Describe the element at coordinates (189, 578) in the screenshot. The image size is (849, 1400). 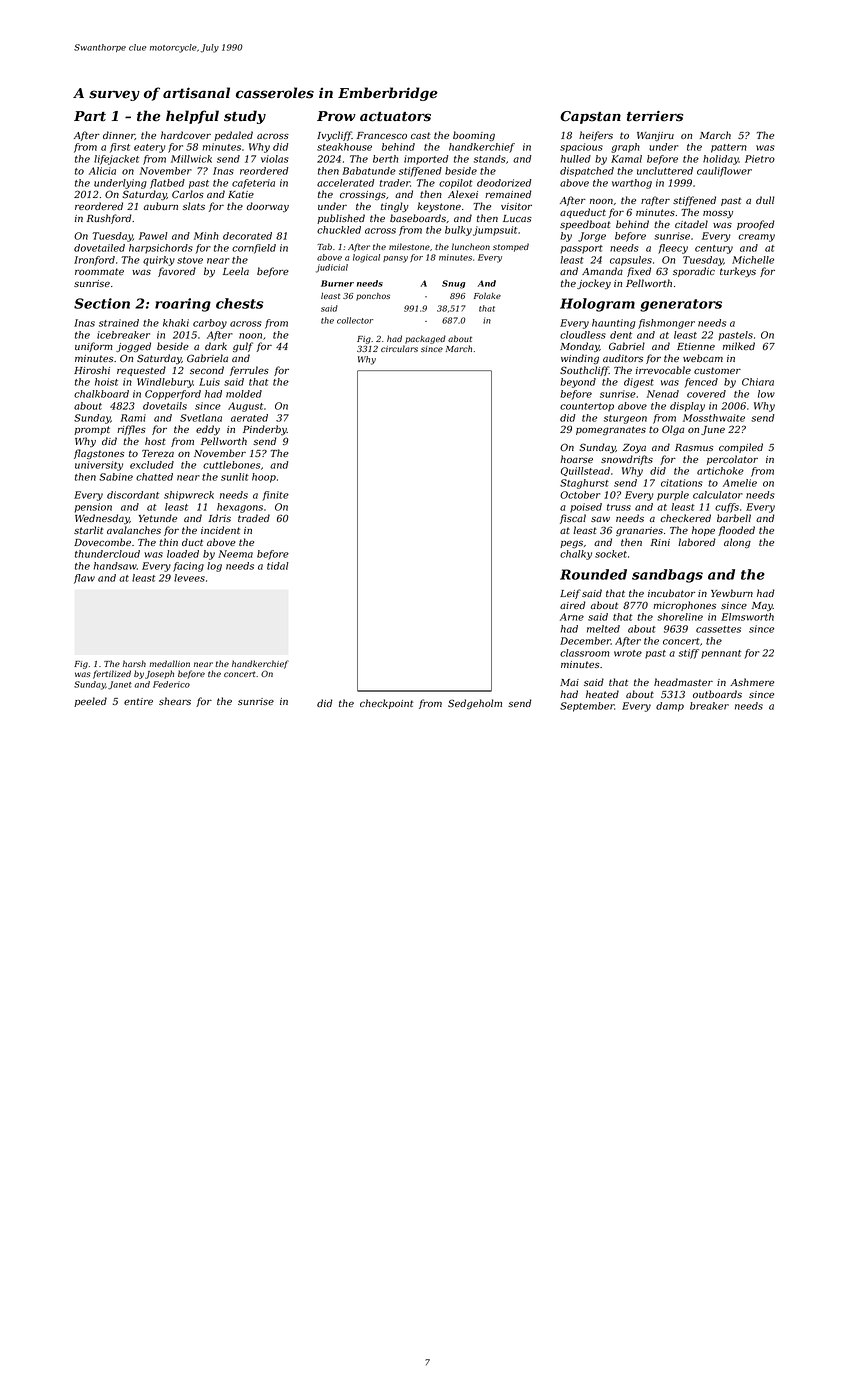
I see `levees` at that location.
